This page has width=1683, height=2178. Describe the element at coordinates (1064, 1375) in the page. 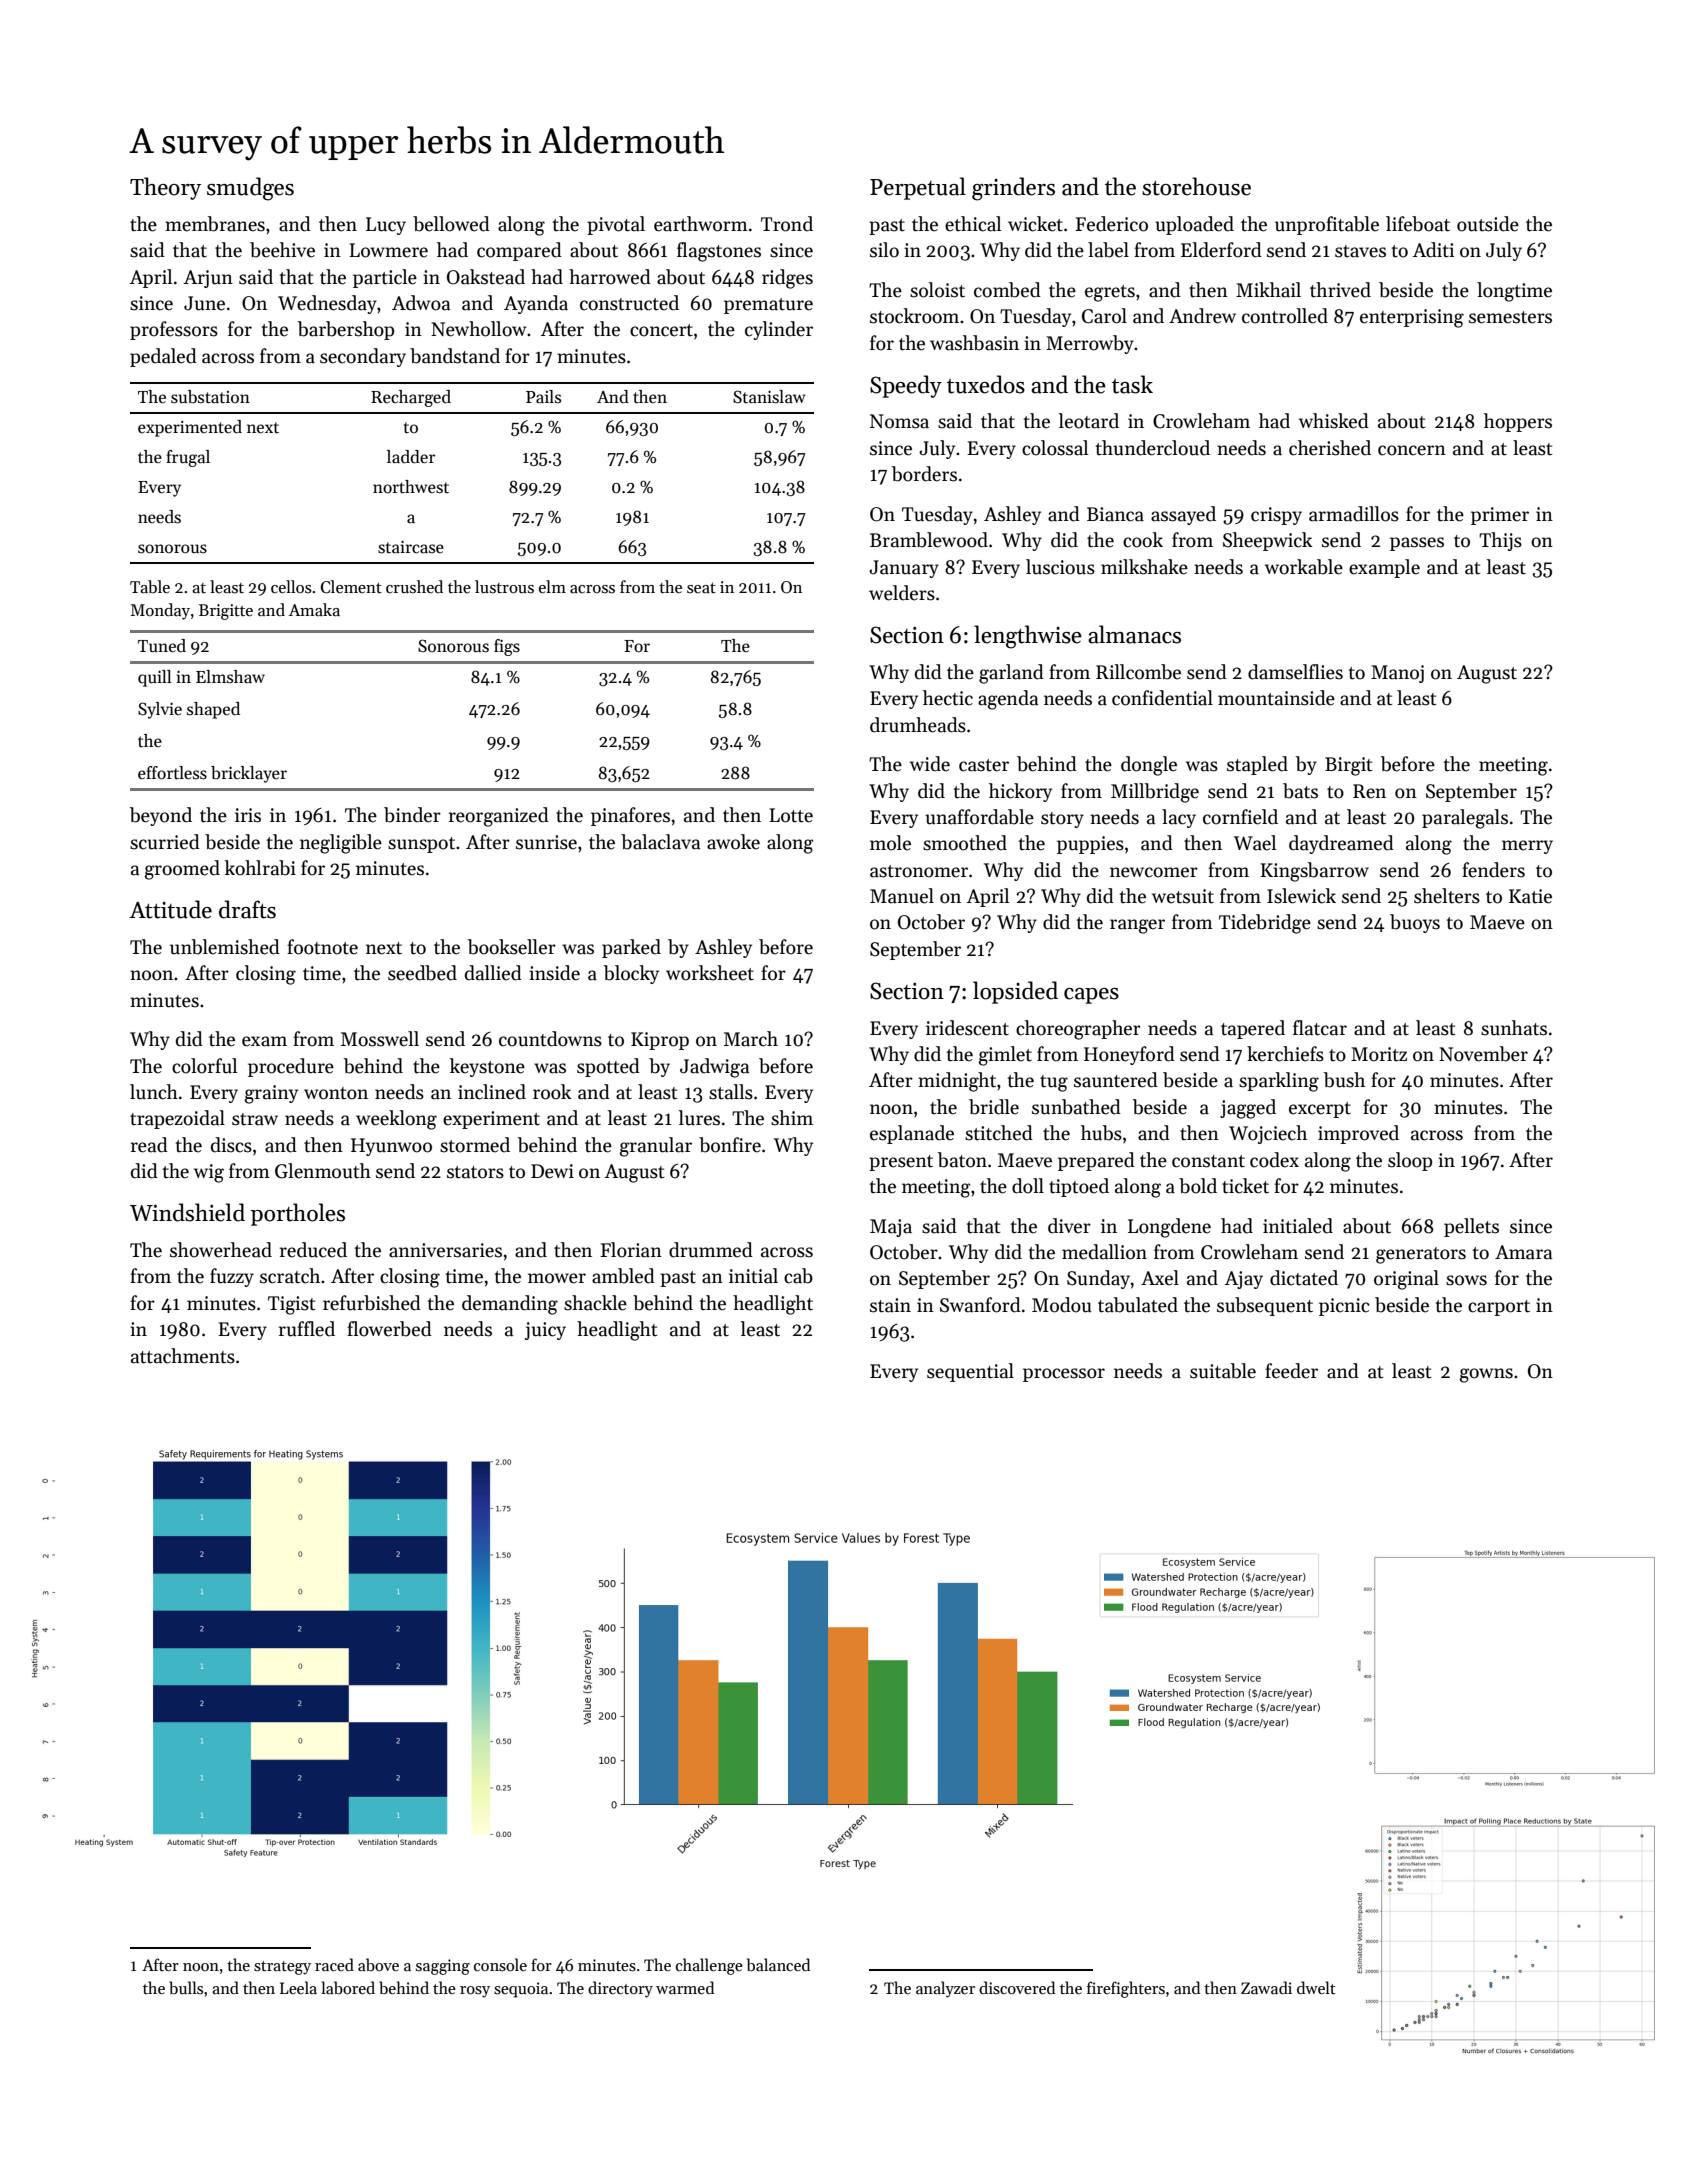

I see `processor` at that location.
